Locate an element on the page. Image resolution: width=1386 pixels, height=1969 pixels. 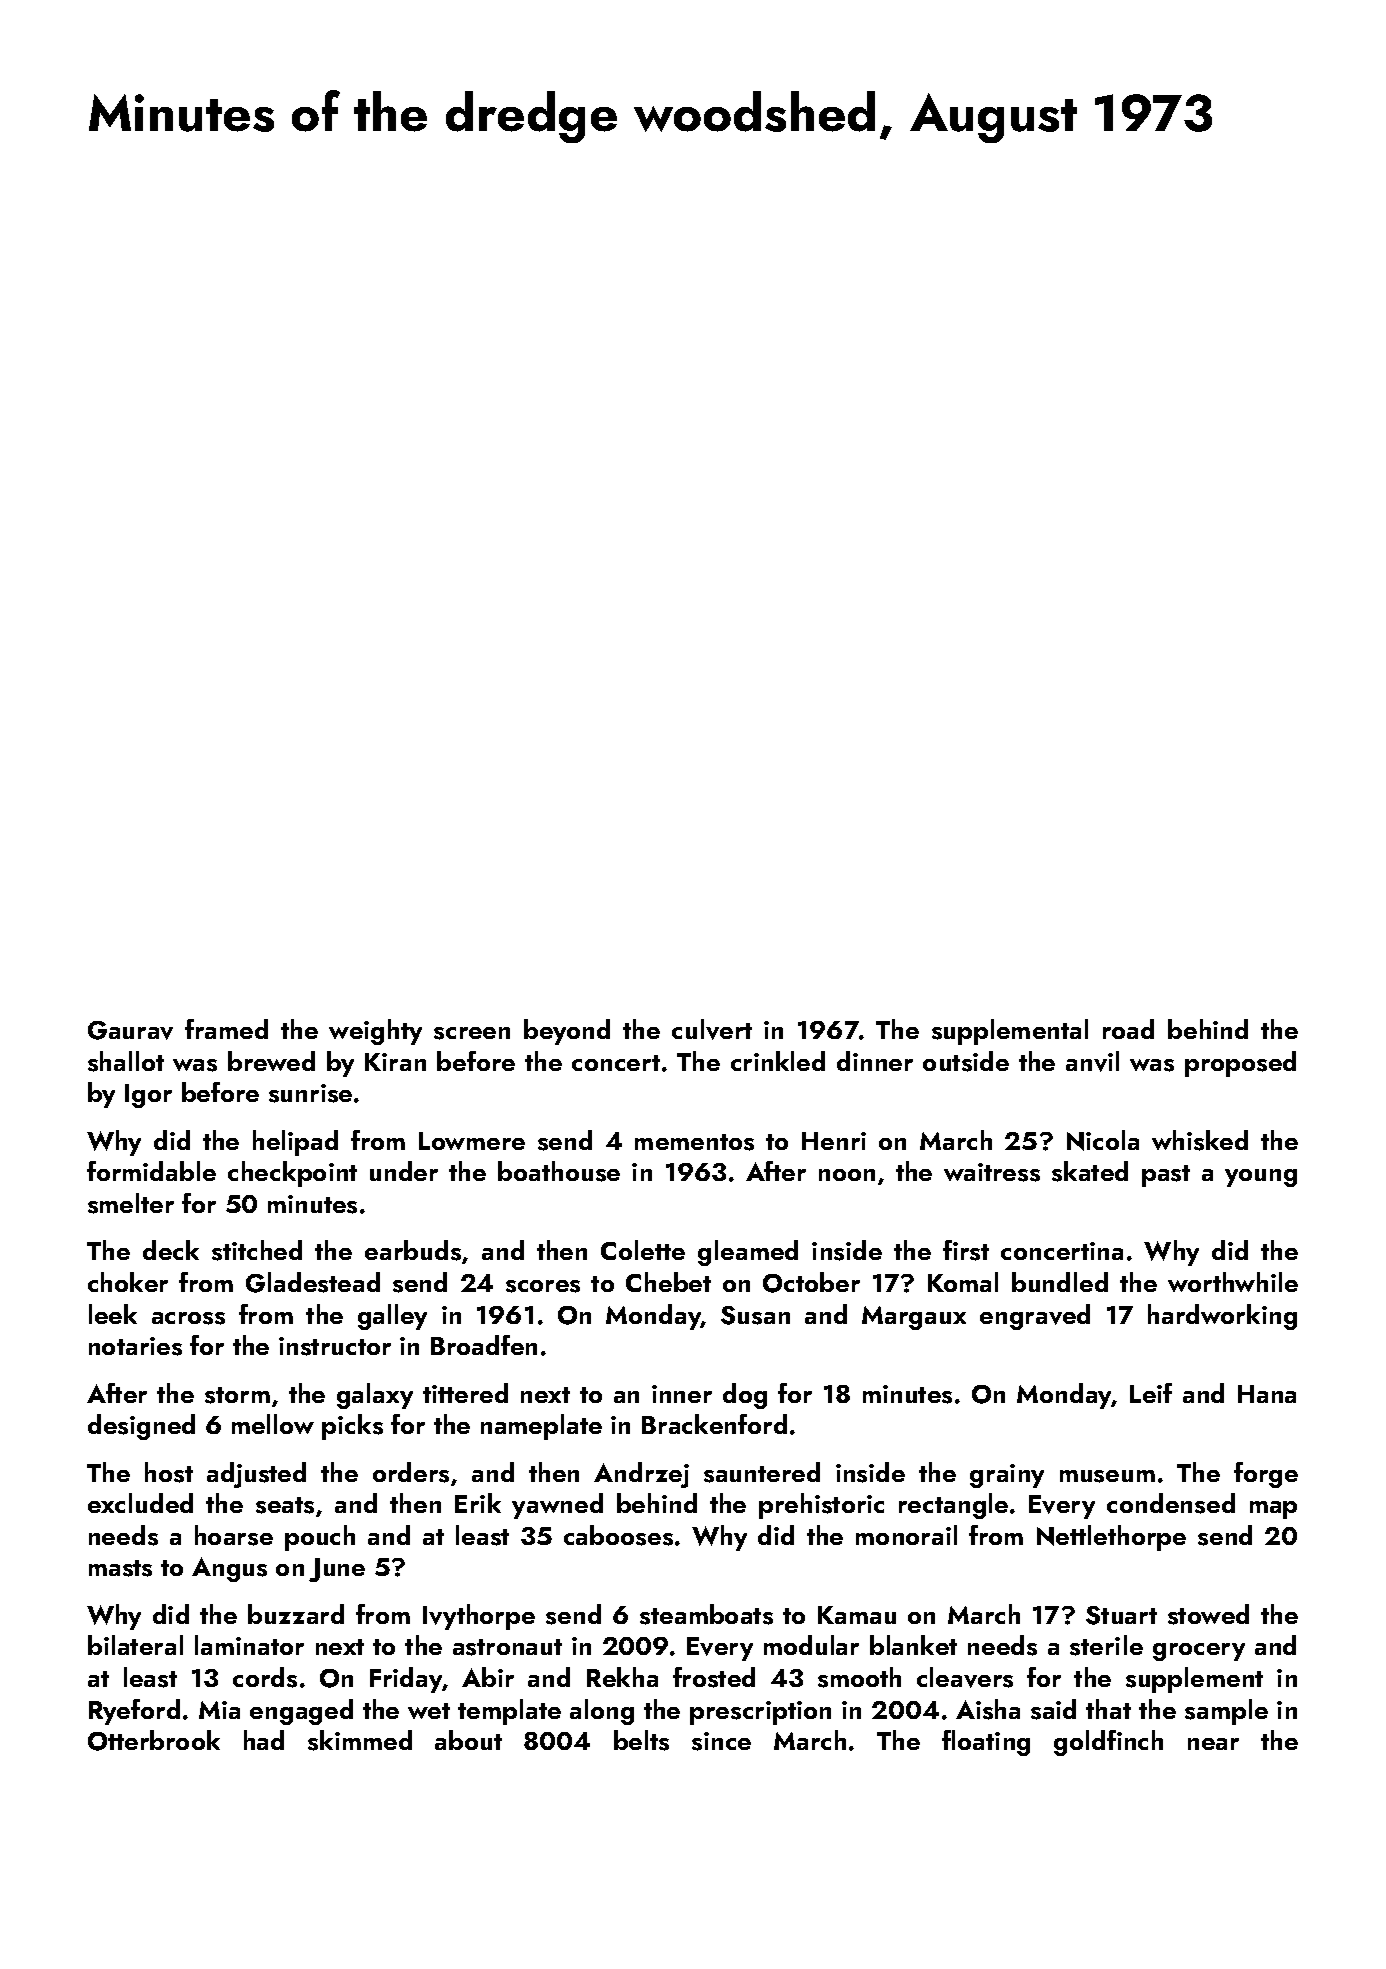
weighty is located at coordinates (375, 1032).
